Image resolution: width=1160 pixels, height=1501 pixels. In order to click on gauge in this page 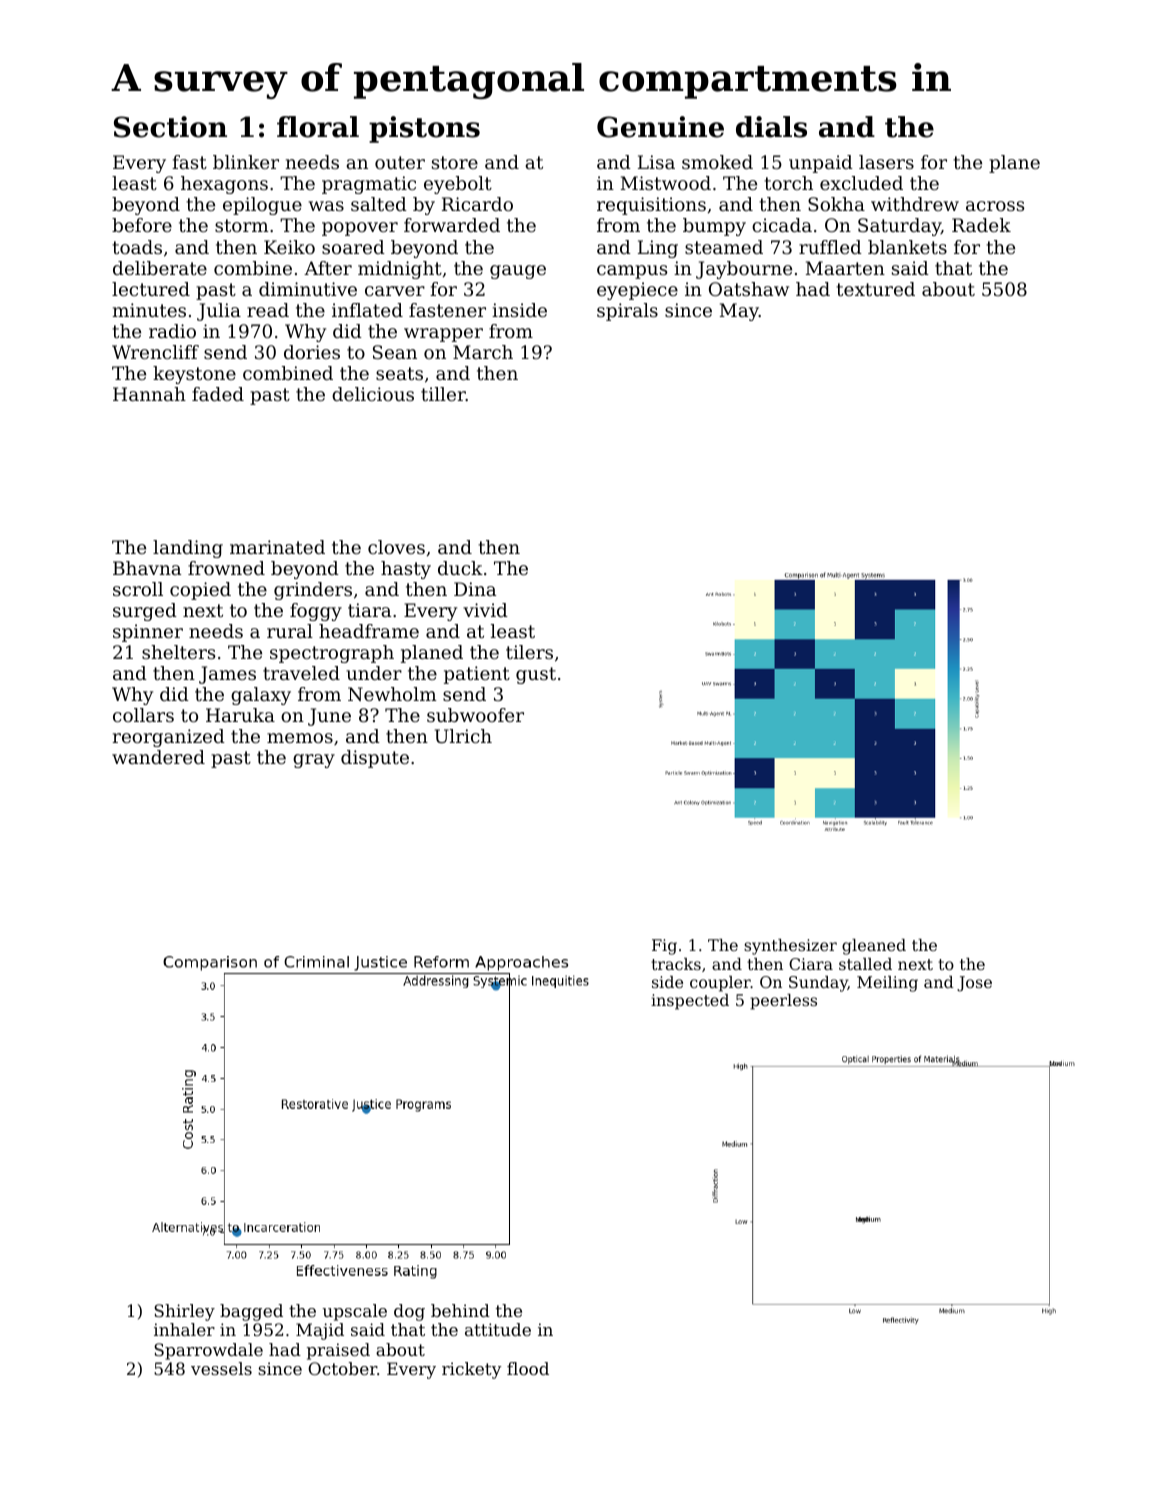, I will do `click(518, 272)`.
